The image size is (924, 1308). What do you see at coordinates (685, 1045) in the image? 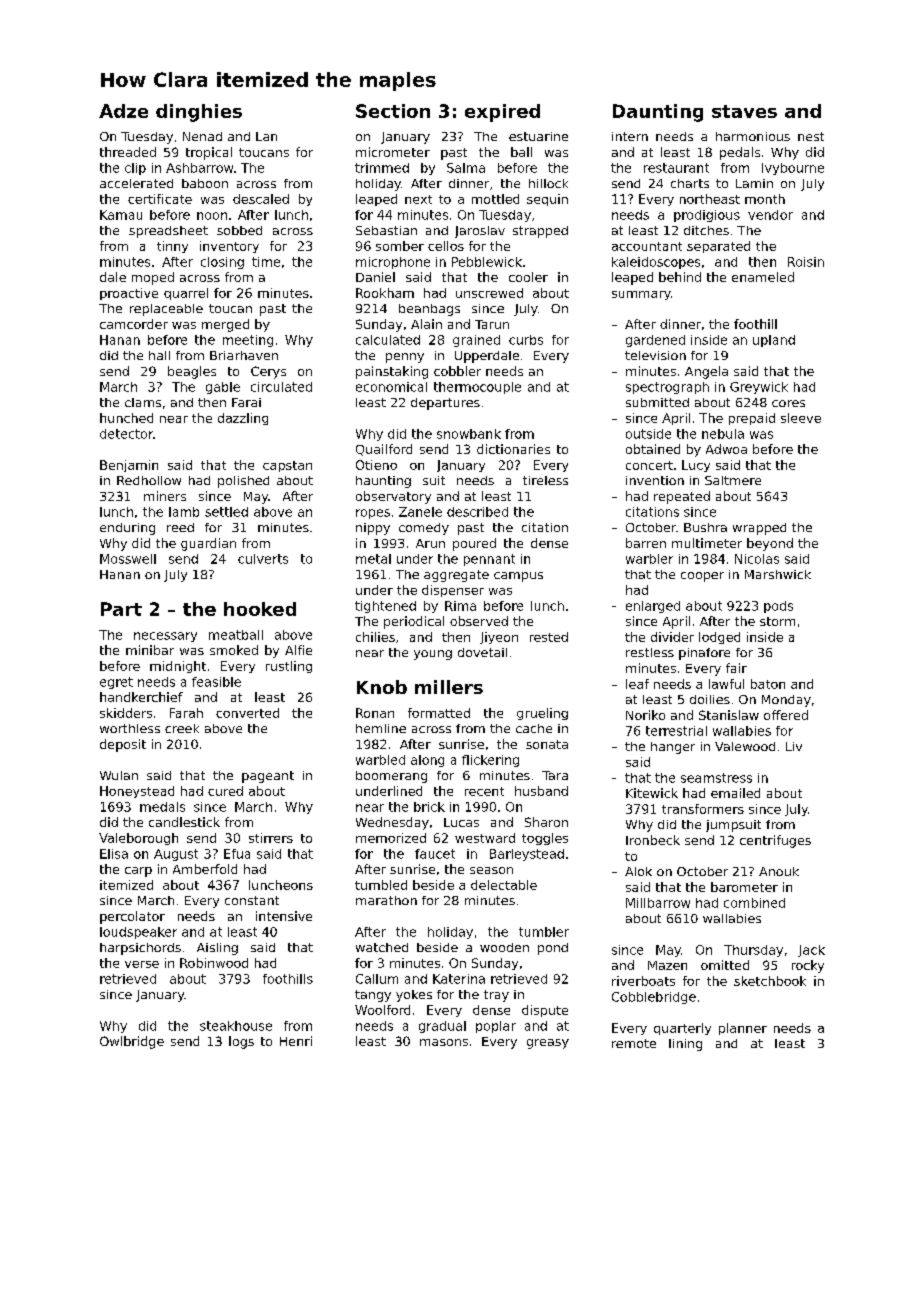
I see `lining` at bounding box center [685, 1045].
